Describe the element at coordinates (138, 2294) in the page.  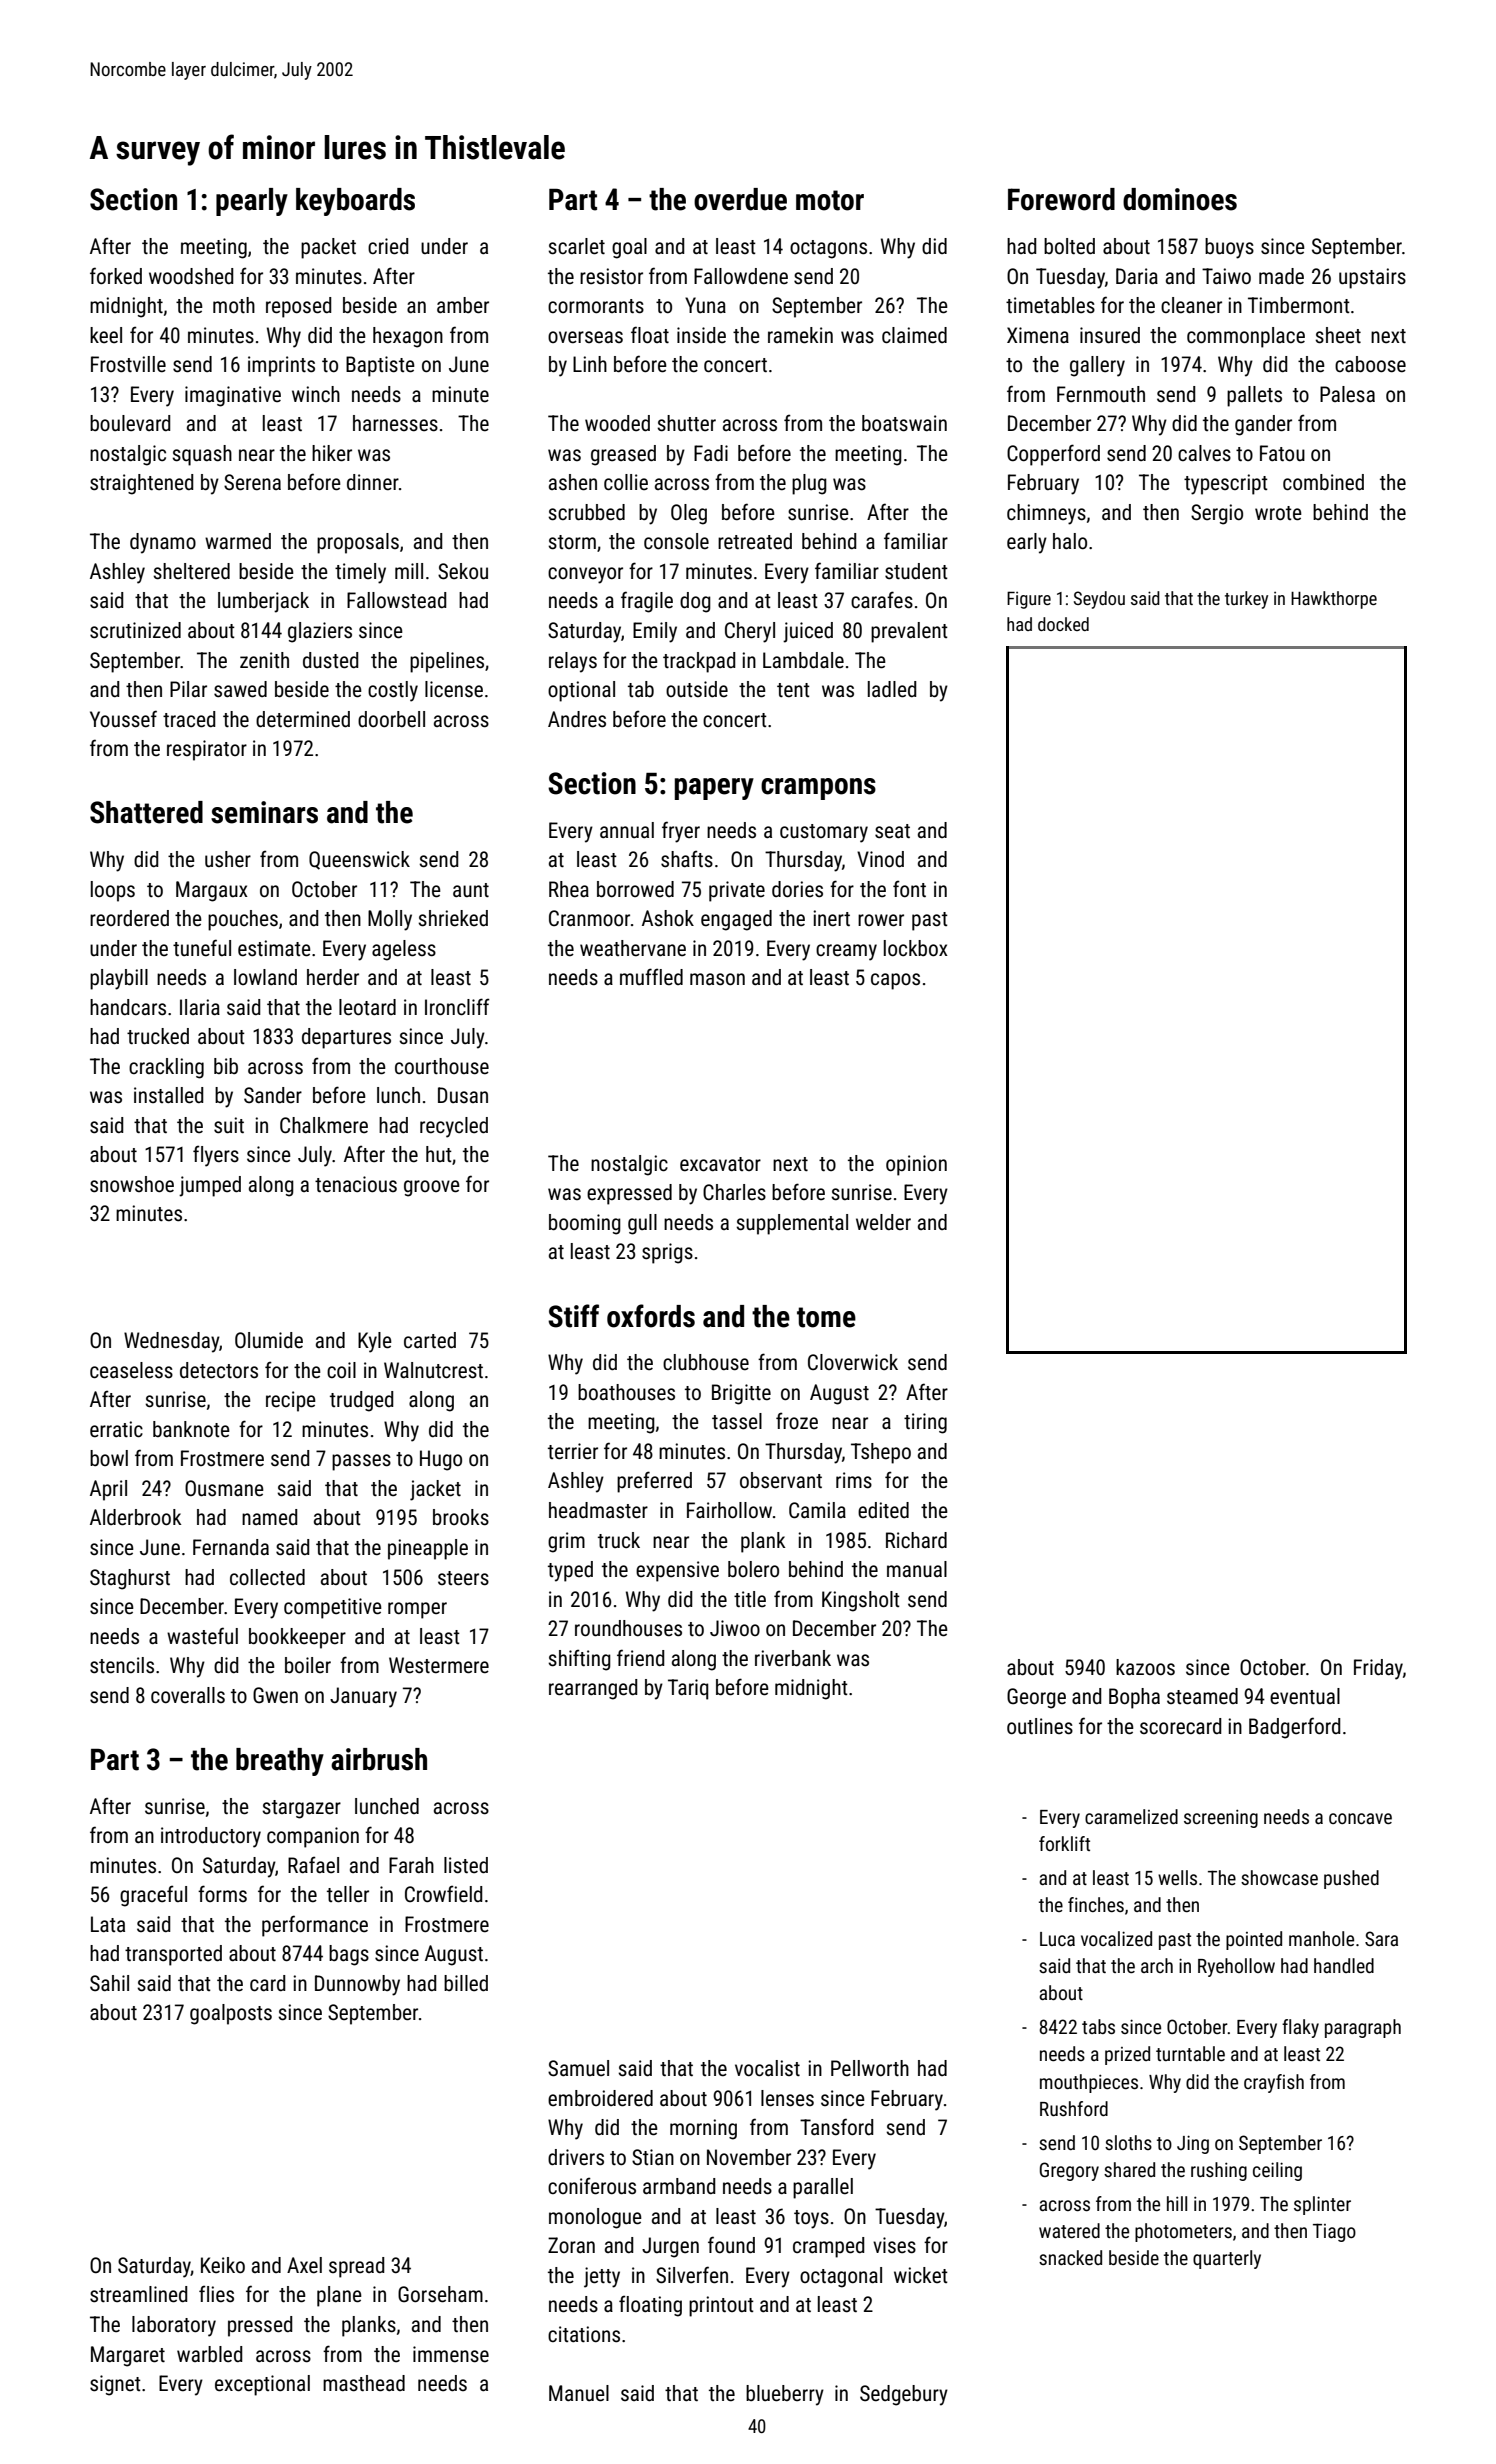
I see `streamlined` at that location.
